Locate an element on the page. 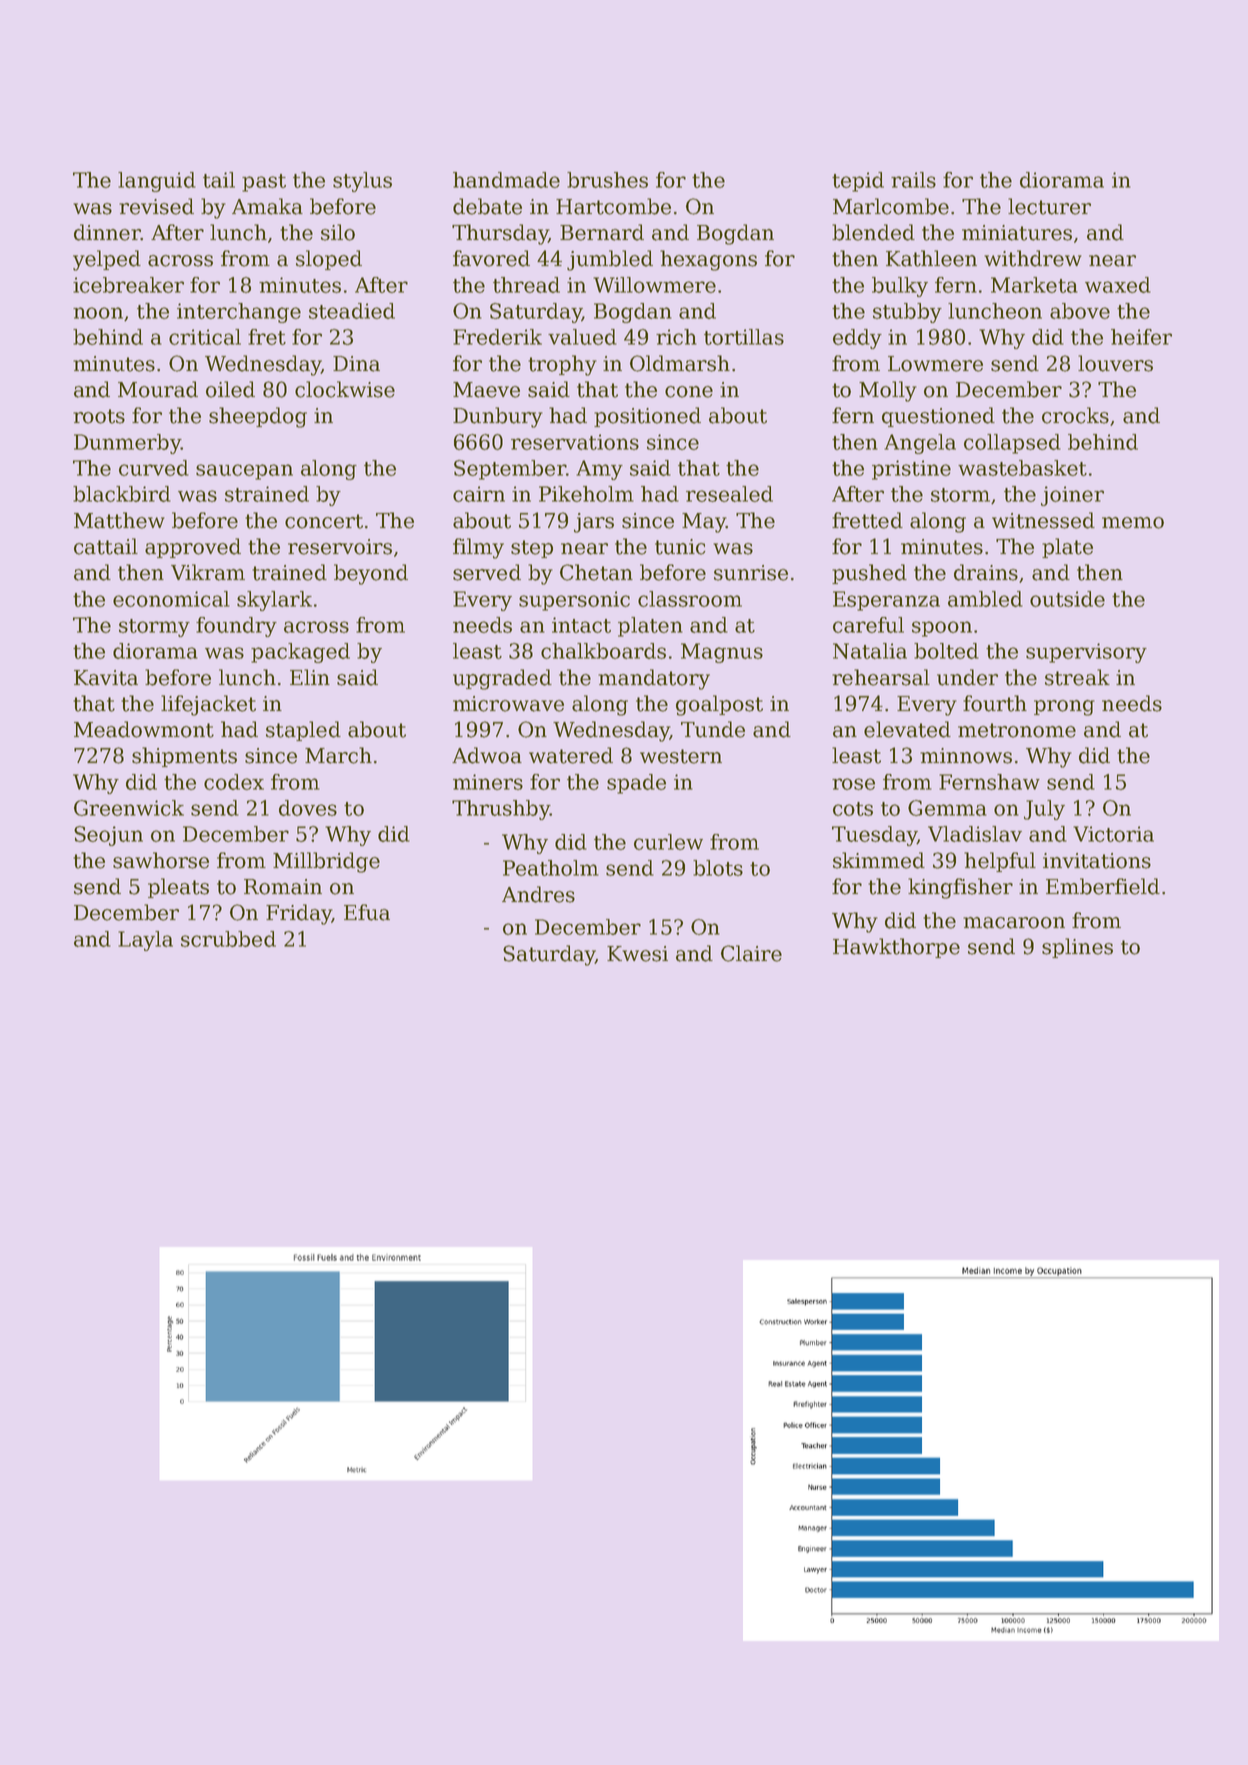  western is located at coordinates (681, 756).
